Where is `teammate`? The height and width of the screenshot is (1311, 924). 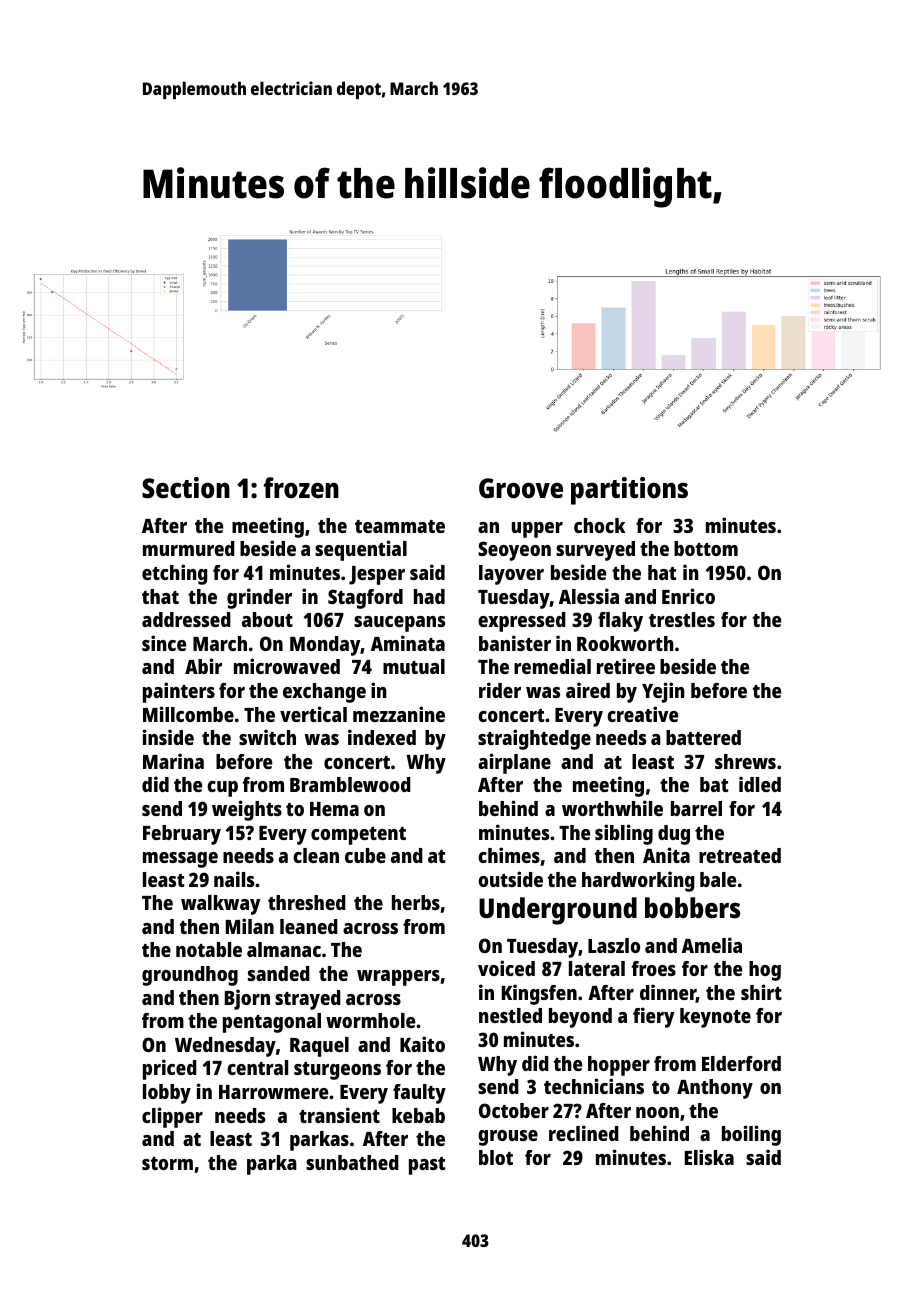
teammate is located at coordinates (400, 526).
